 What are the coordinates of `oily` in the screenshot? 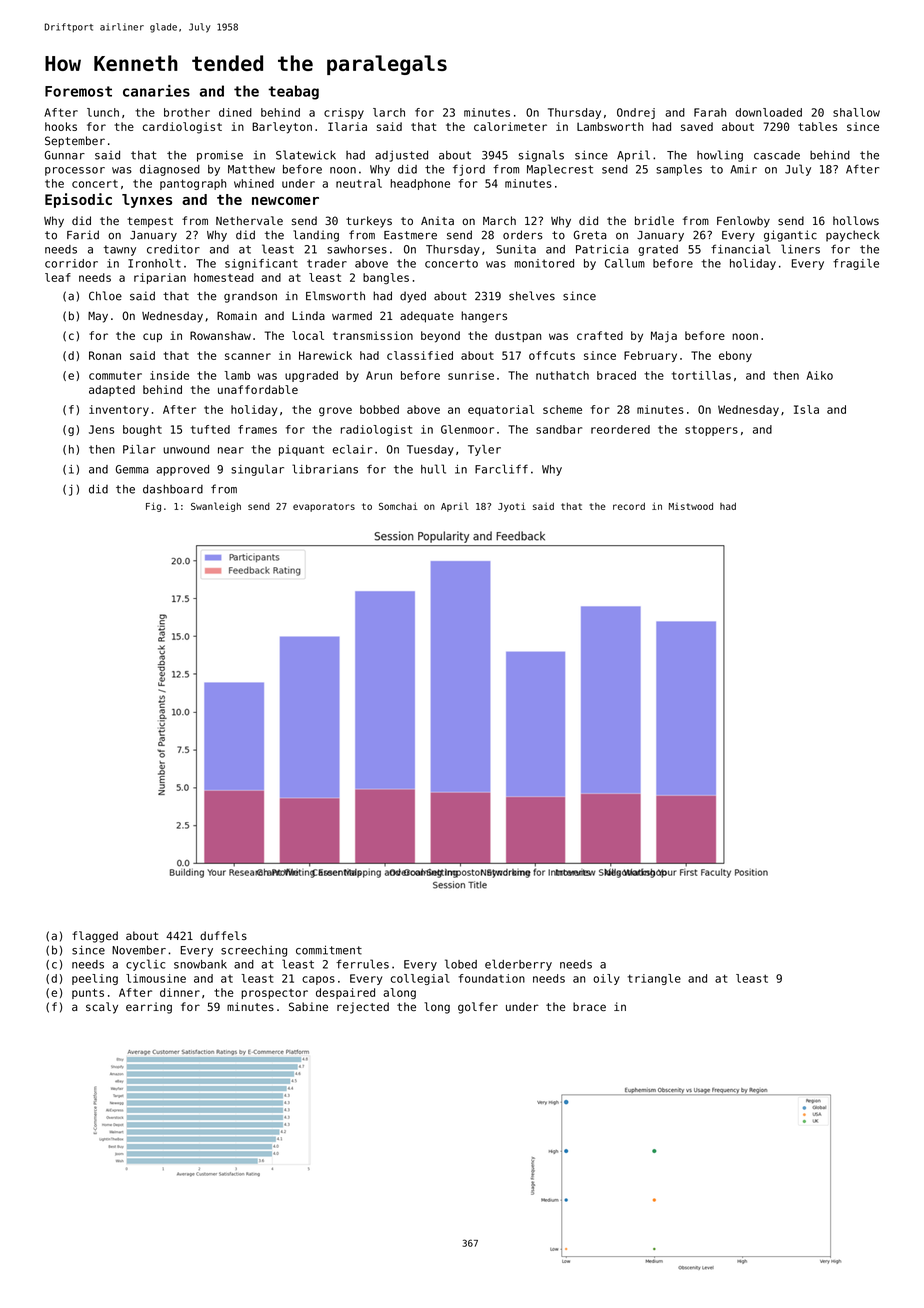 It's located at (606, 979).
